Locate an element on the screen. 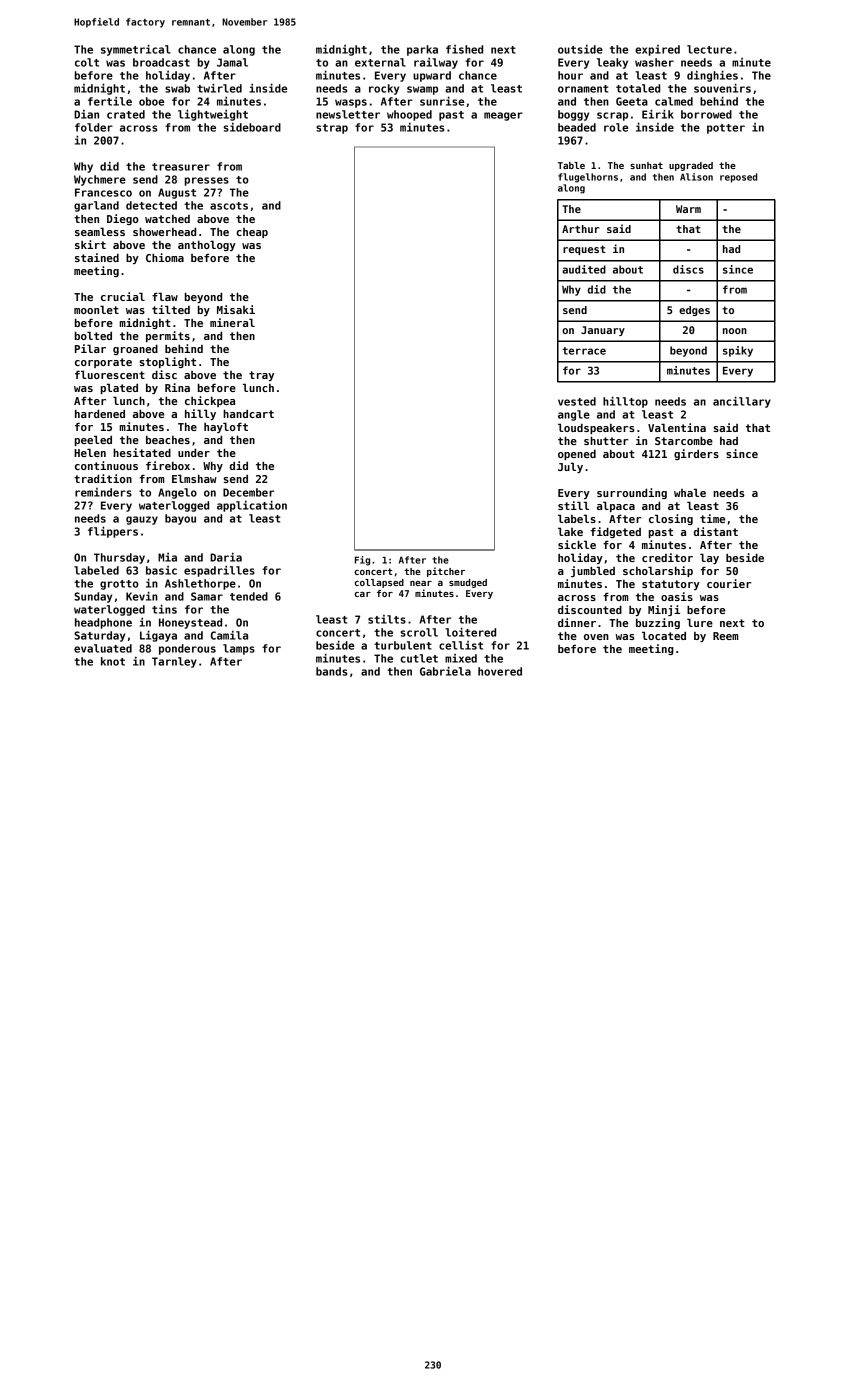  sunrise is located at coordinates (442, 101).
